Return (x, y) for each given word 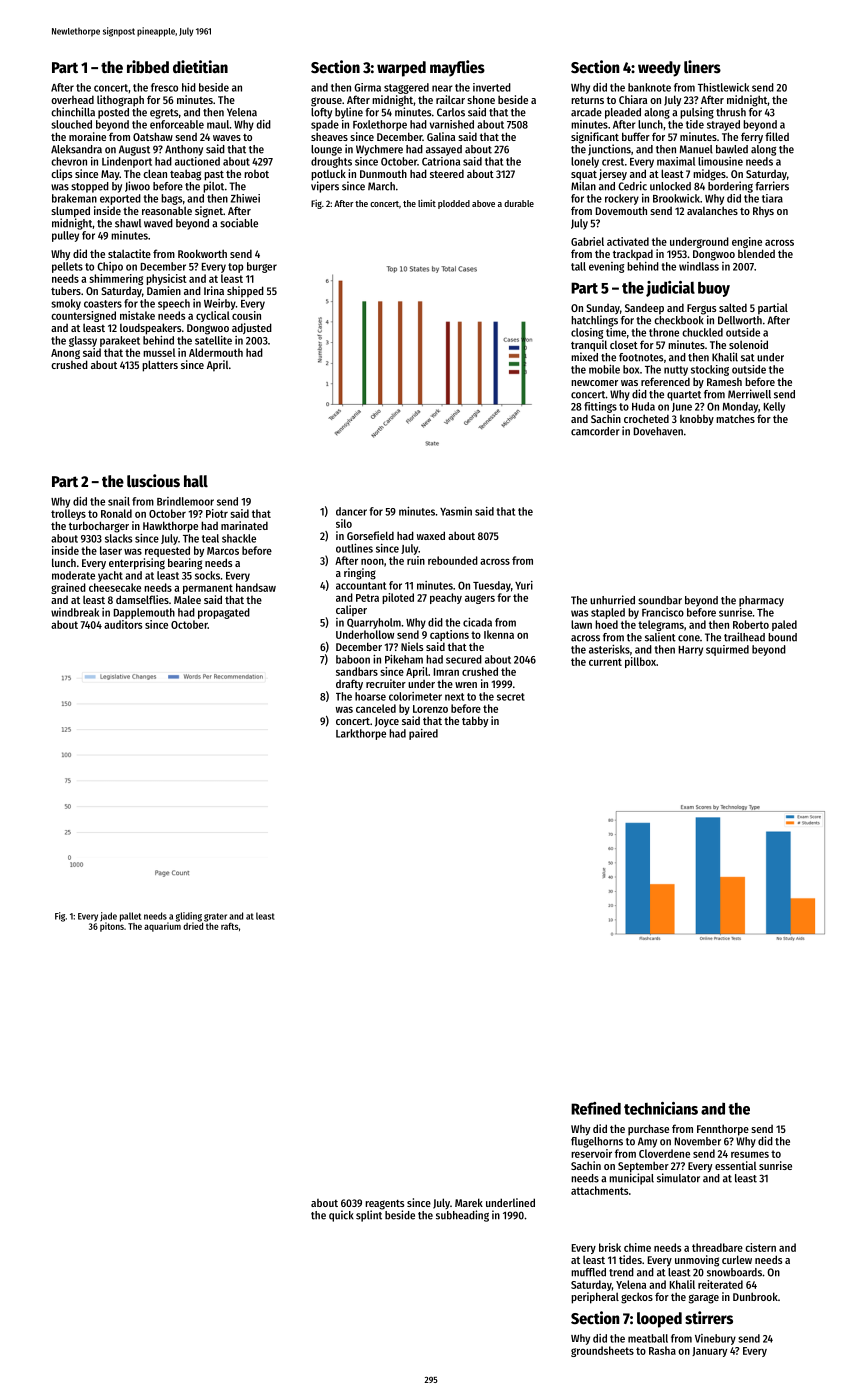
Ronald (116, 513)
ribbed (148, 67)
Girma (367, 87)
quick (341, 1216)
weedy (659, 69)
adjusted (252, 328)
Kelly (774, 407)
